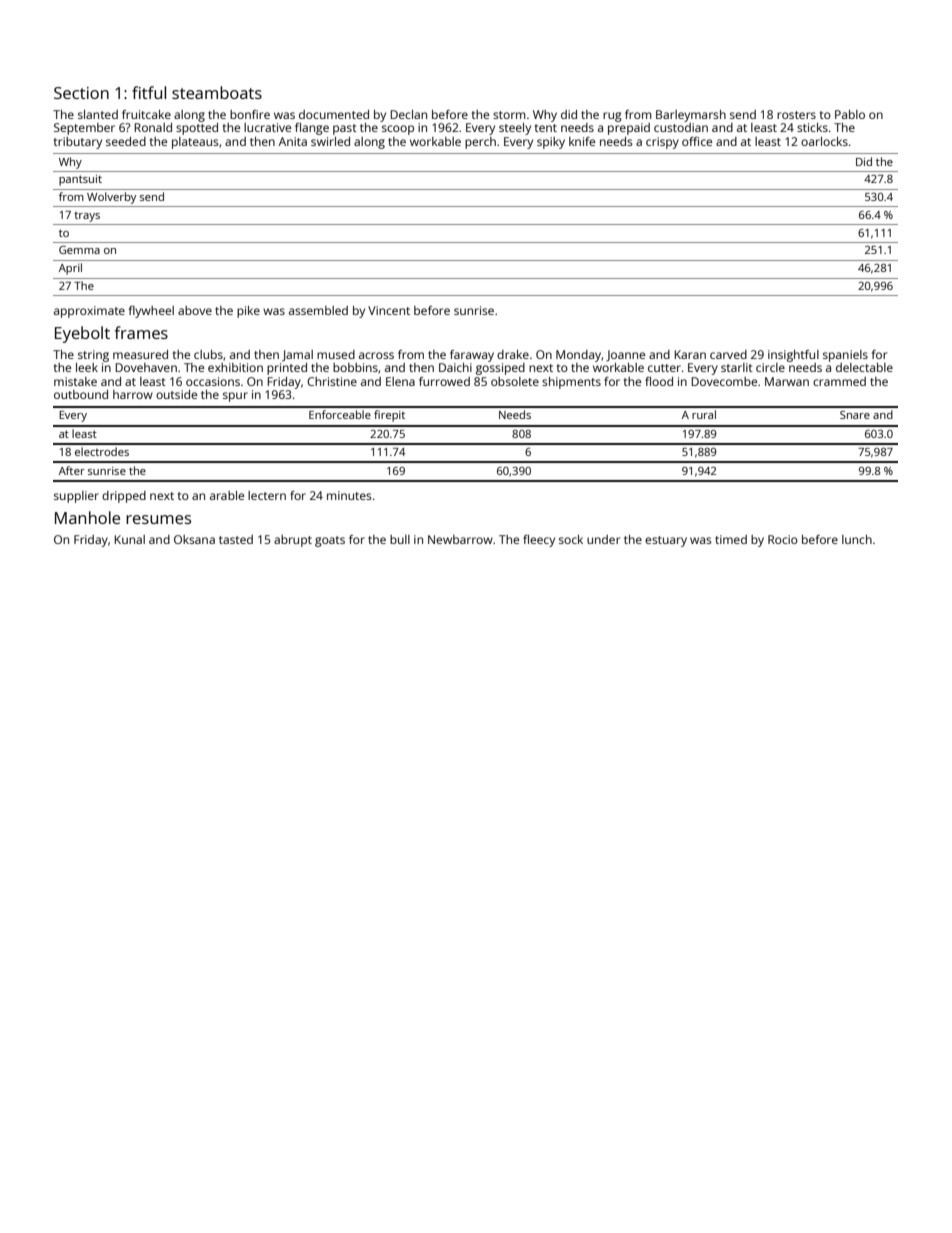  Describe the element at coordinates (796, 115) in the document. I see `rosters` at that location.
